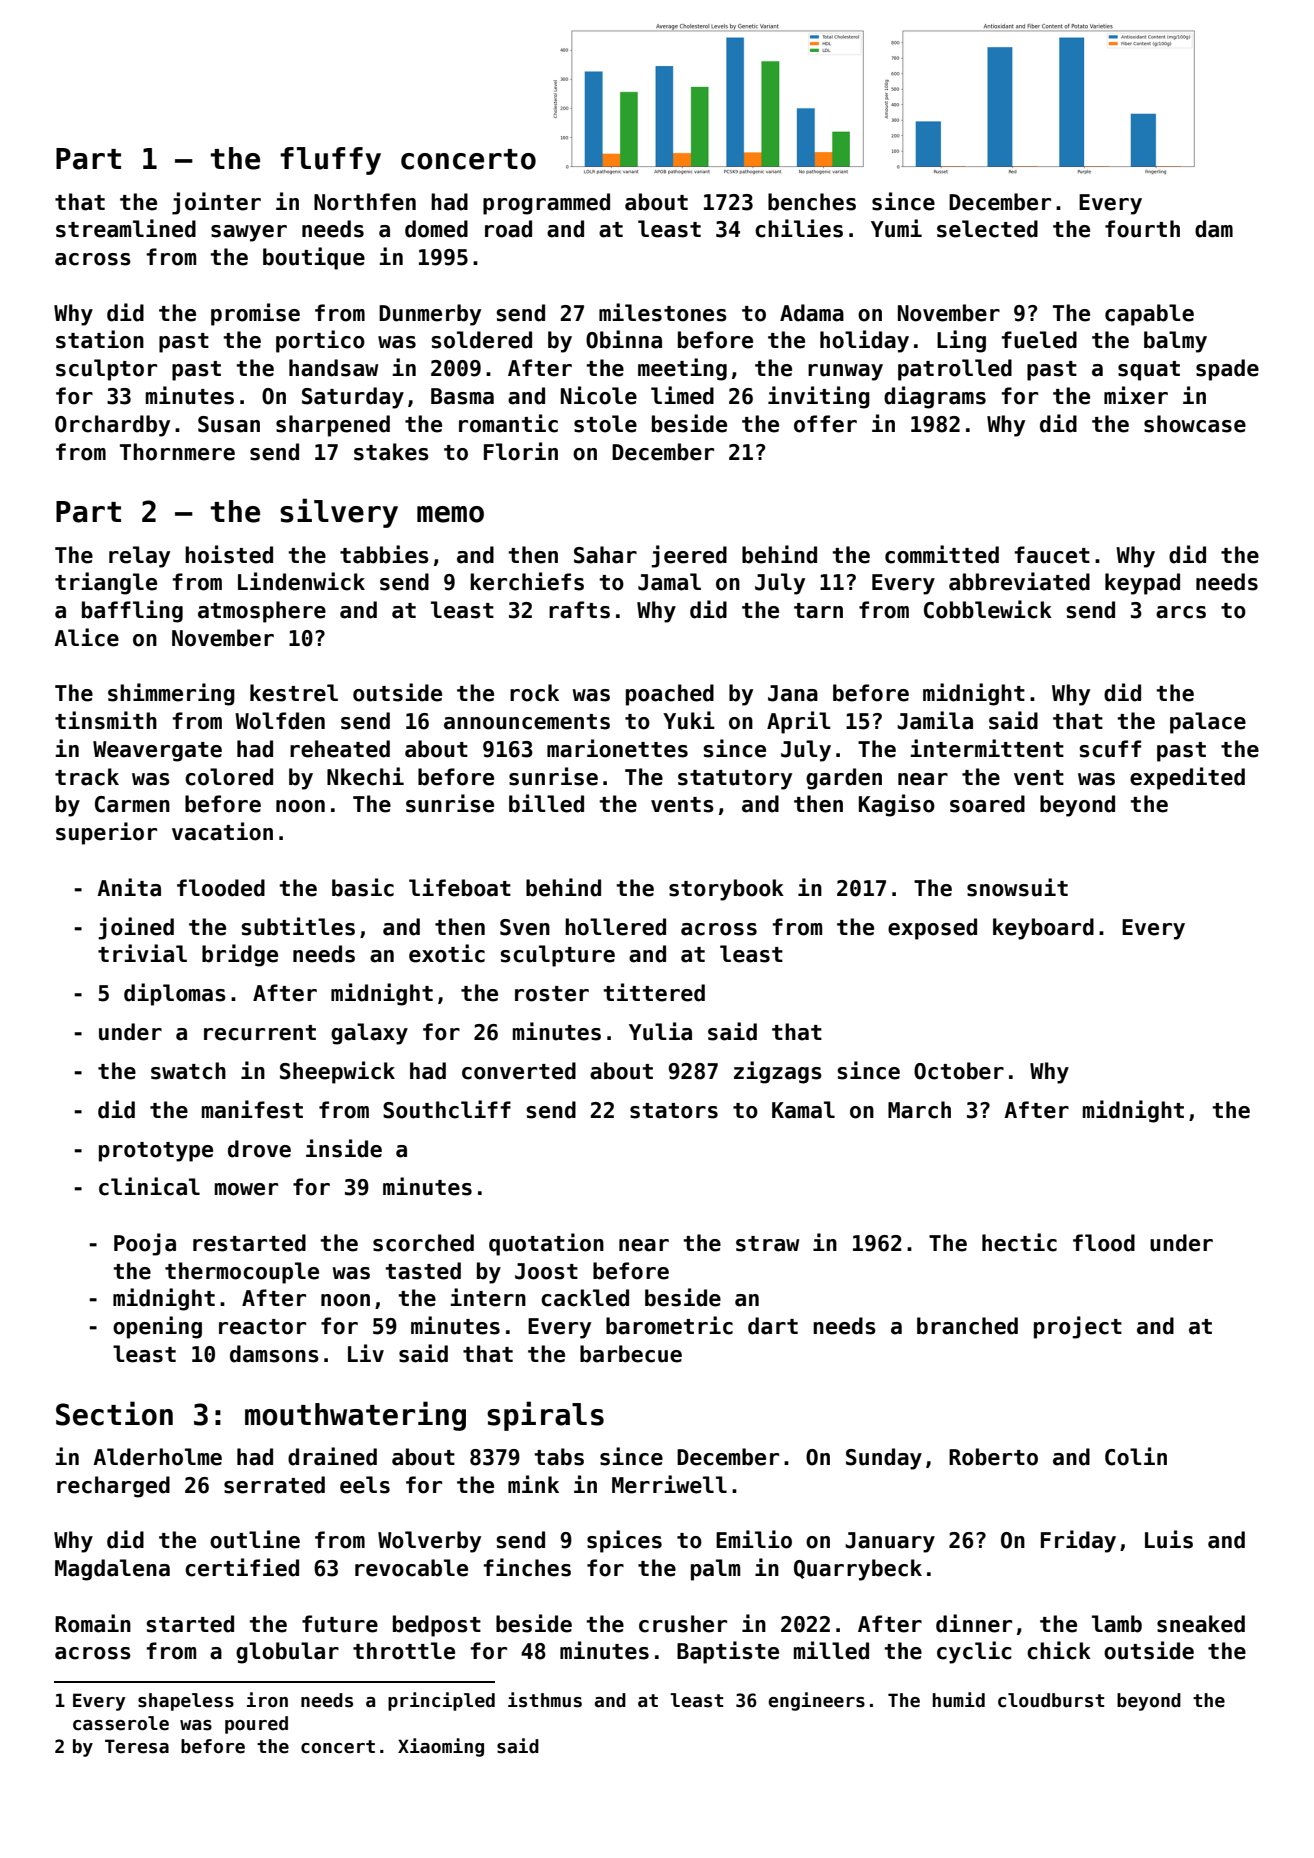 Image resolution: width=1314 pixels, height=1858 pixels. I want to click on benches, so click(812, 202).
